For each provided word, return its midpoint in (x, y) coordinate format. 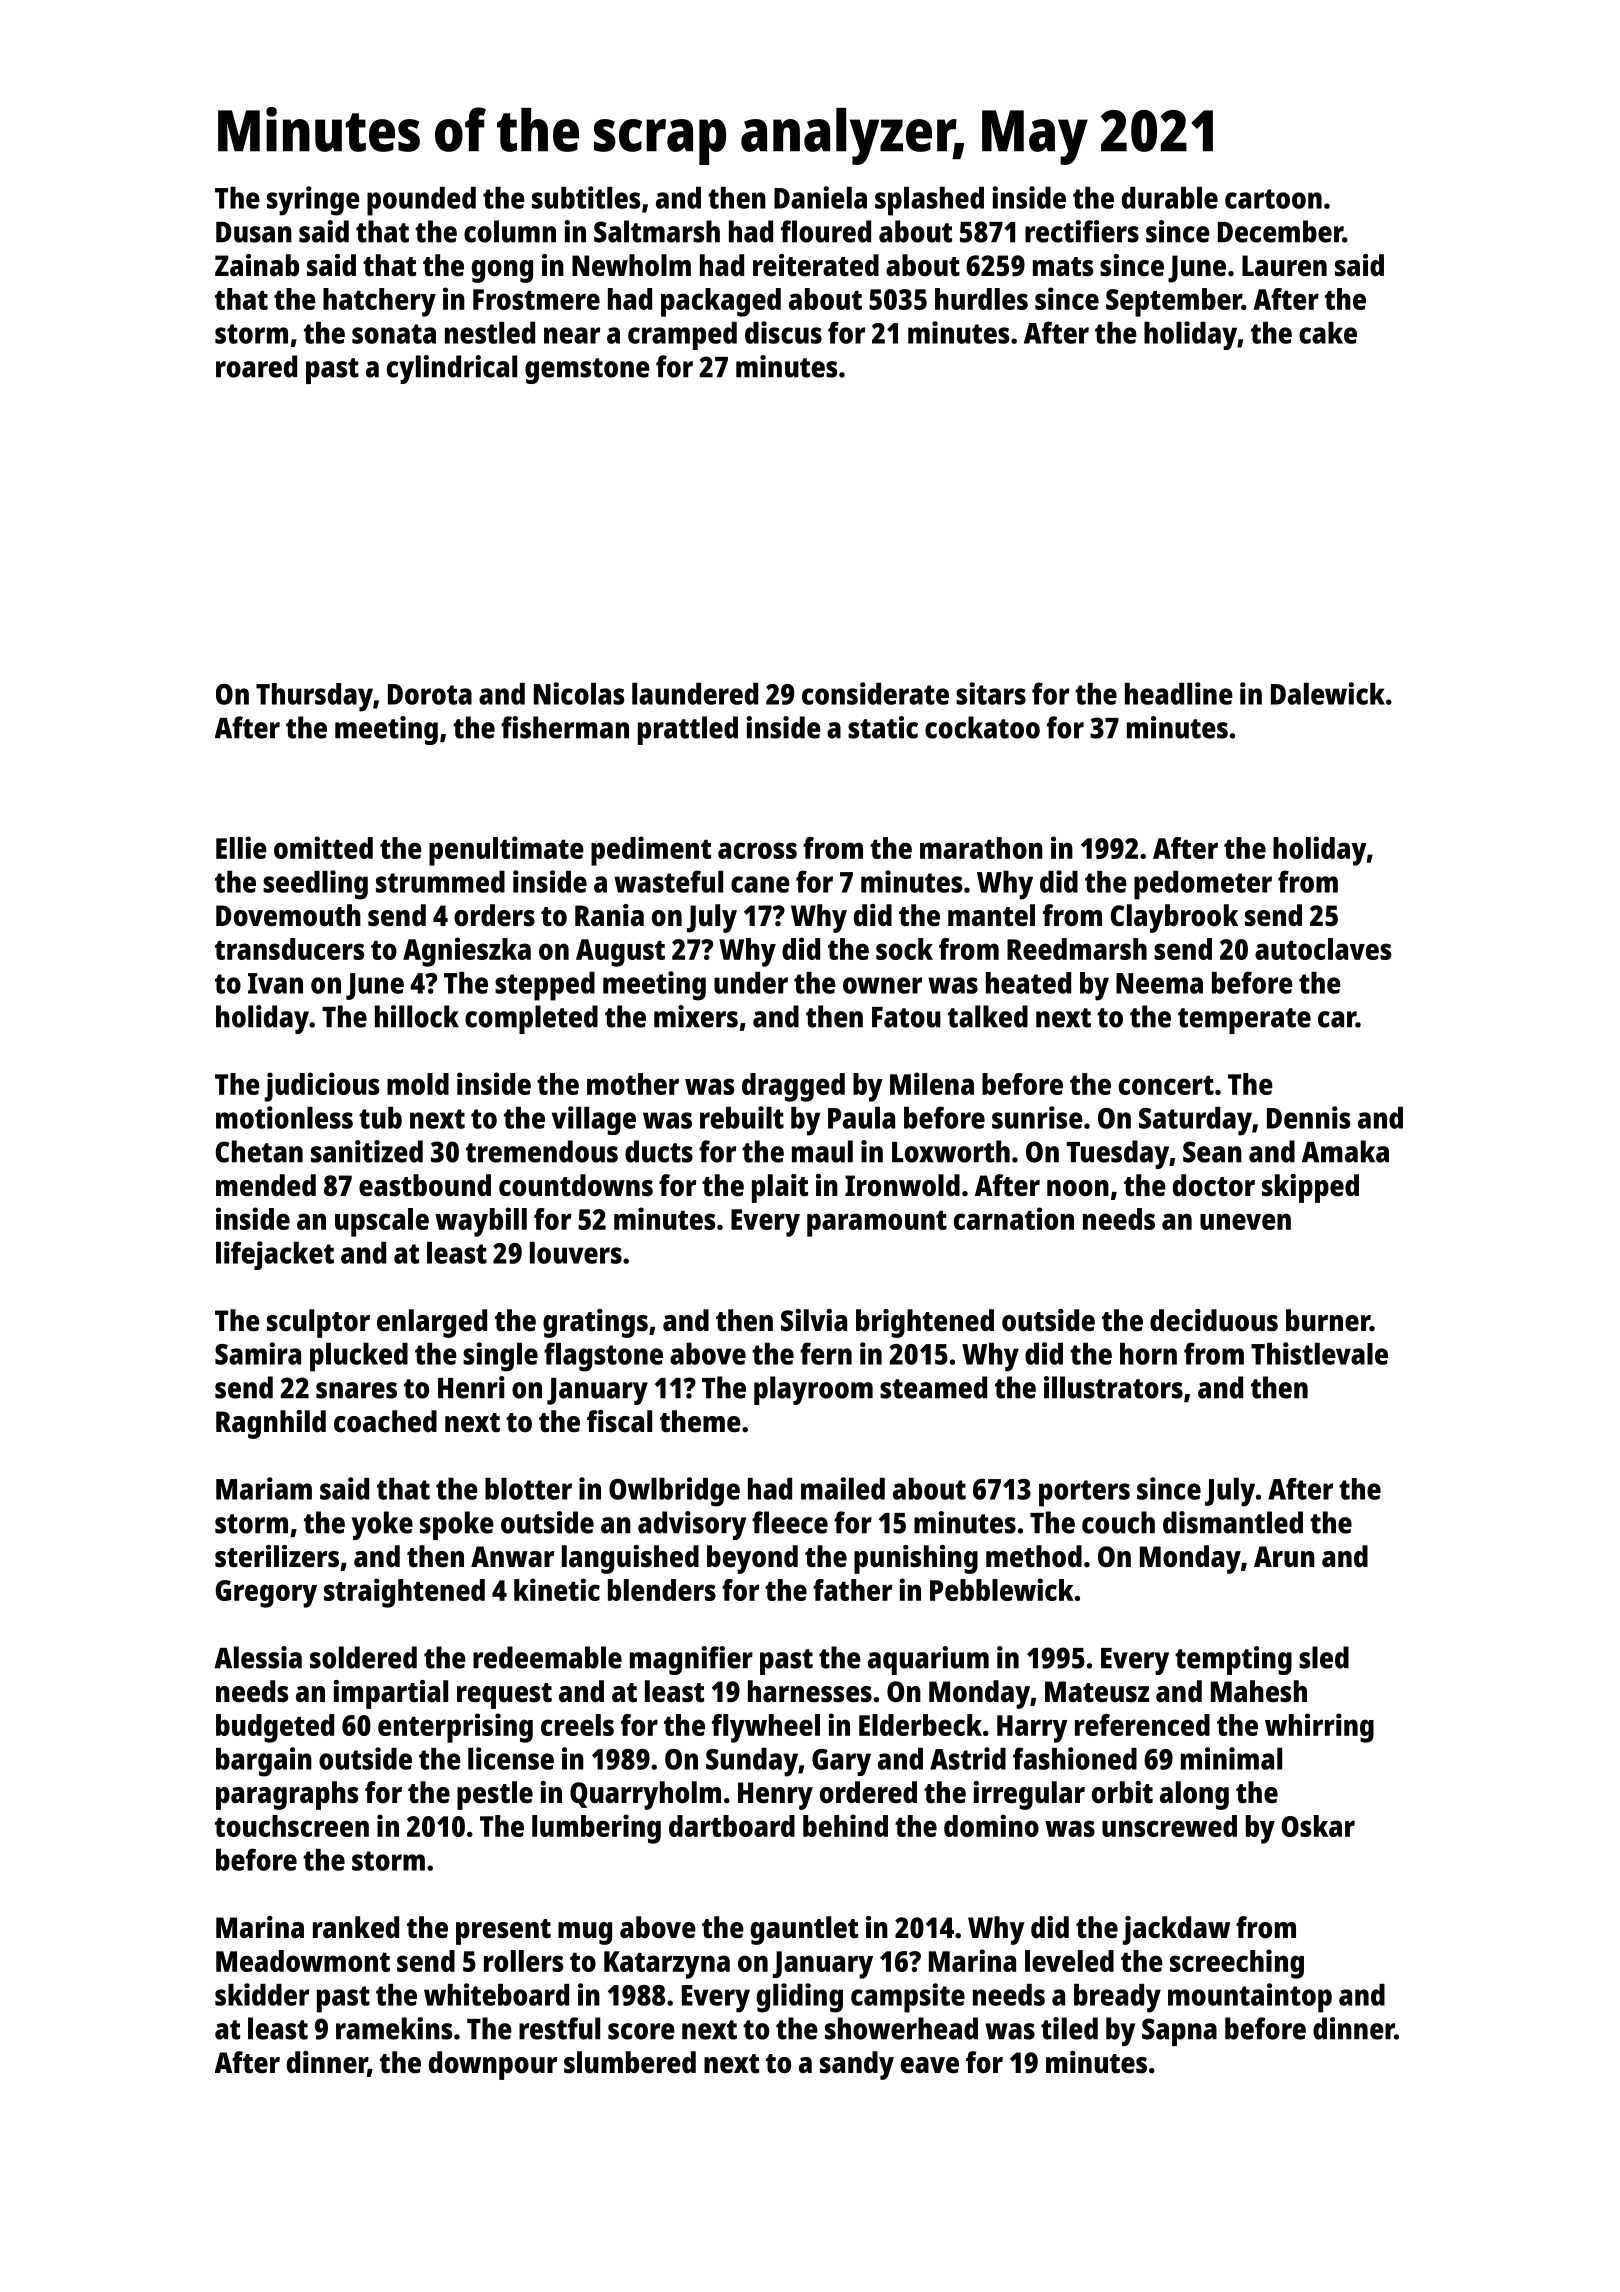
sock (904, 949)
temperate (1244, 1021)
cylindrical (452, 369)
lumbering (596, 1829)
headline (1179, 693)
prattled (688, 730)
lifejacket (275, 1255)
